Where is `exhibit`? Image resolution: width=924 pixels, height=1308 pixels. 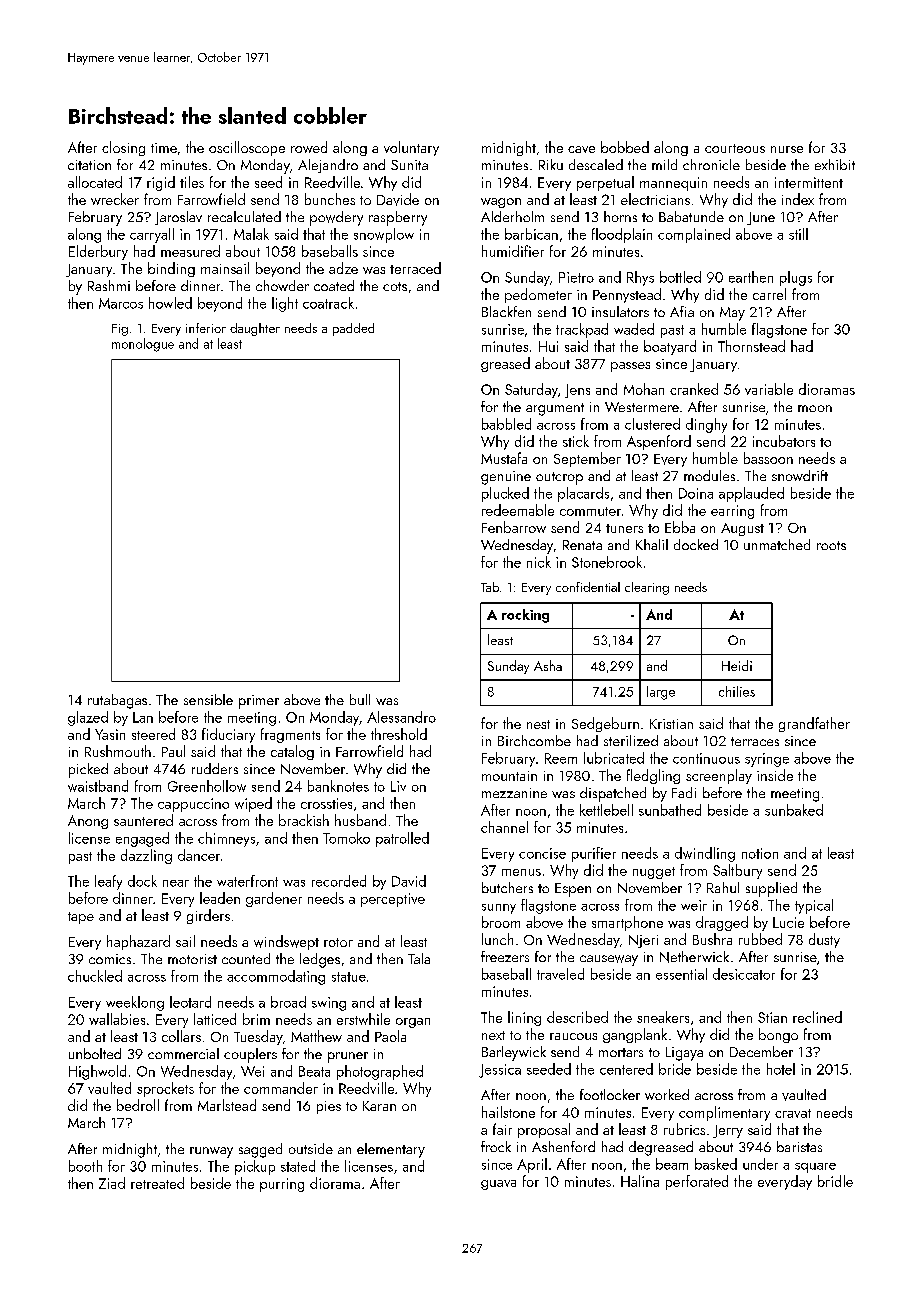 exhibit is located at coordinates (835, 164).
